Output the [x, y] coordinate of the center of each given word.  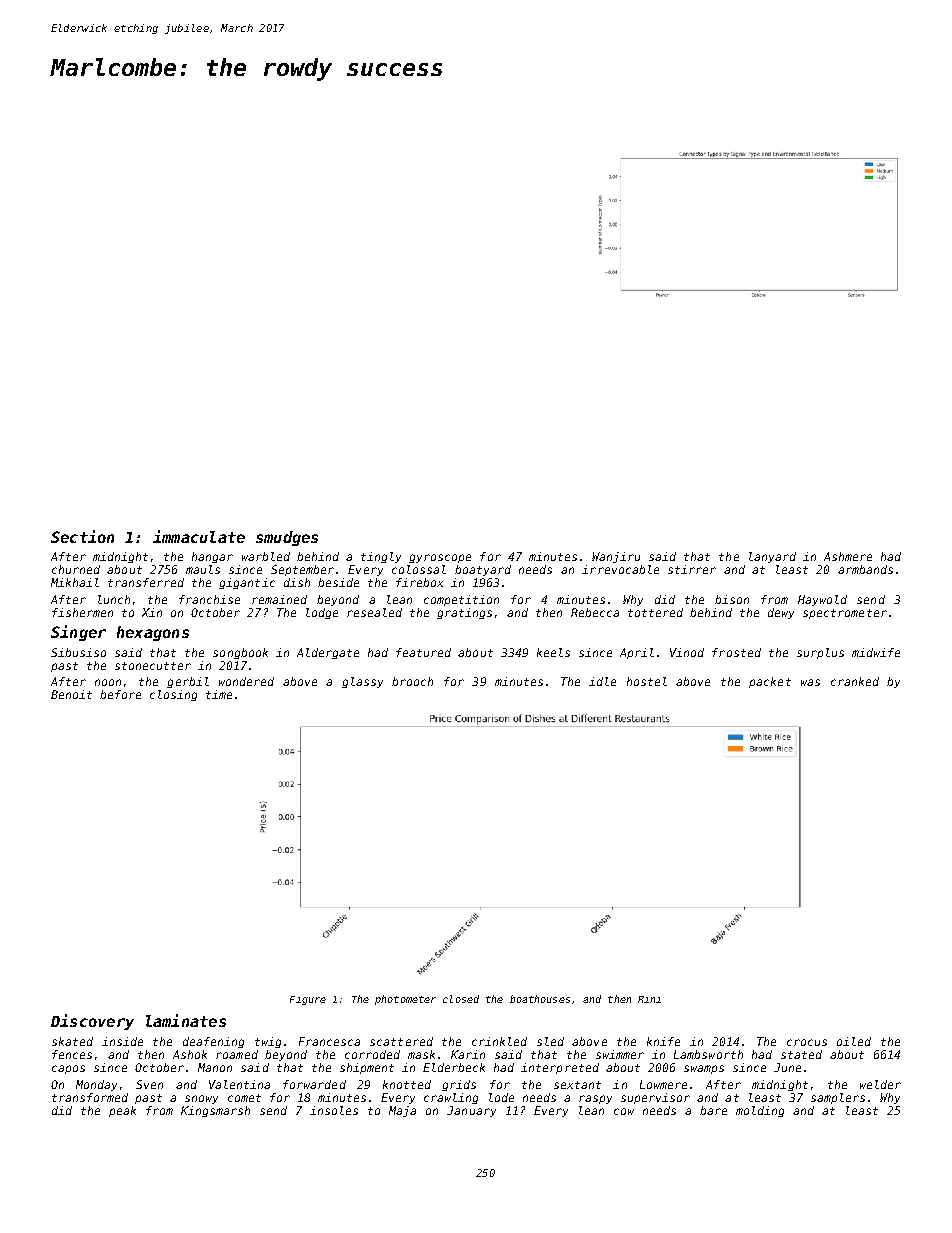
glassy [362, 682]
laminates [186, 1020]
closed [461, 999]
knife [663, 1041]
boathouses [540, 999]
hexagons [153, 633]
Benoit [71, 694]
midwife [876, 652]
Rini [649, 999]
